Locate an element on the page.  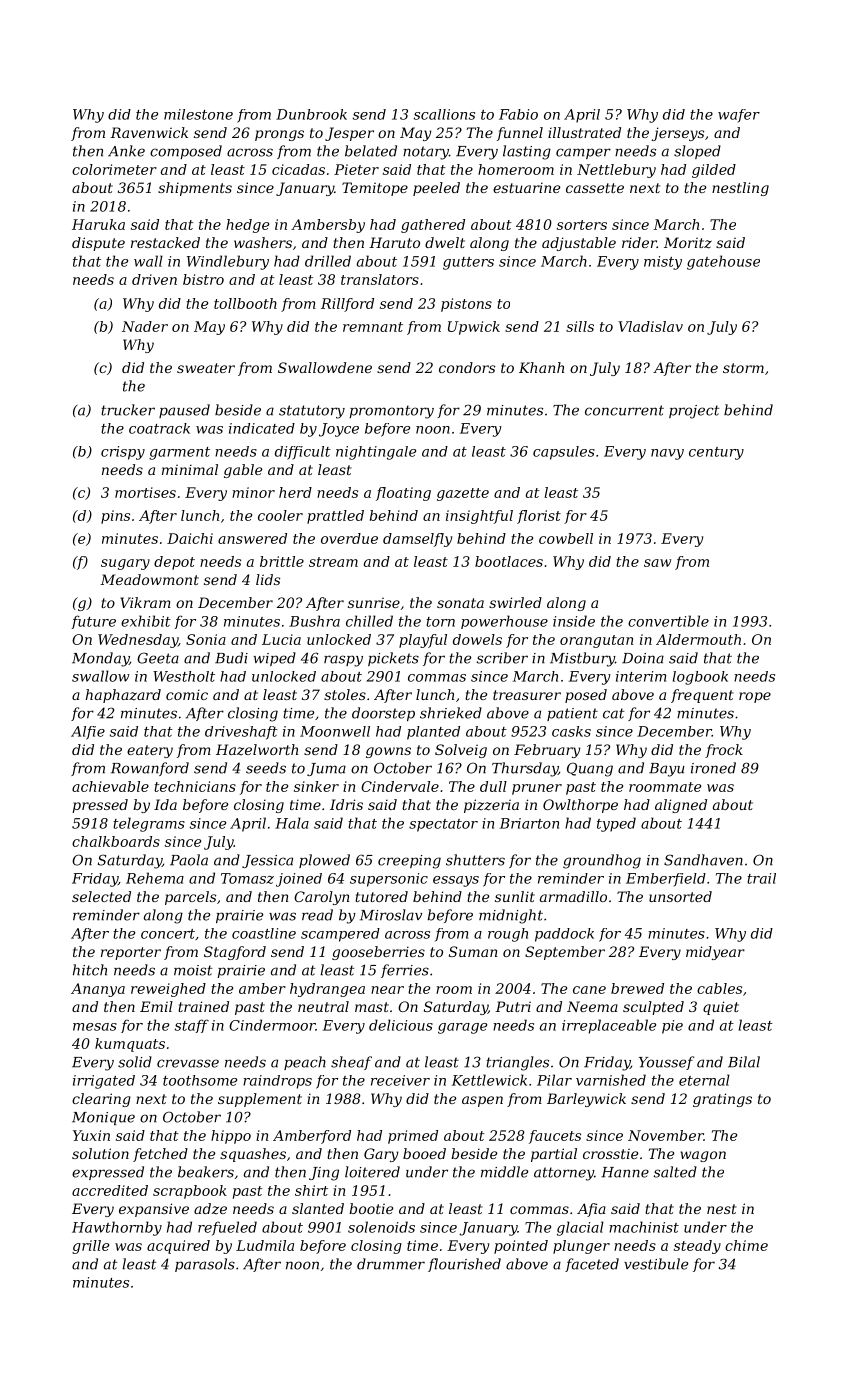
pizzeria is located at coordinates (491, 806).
